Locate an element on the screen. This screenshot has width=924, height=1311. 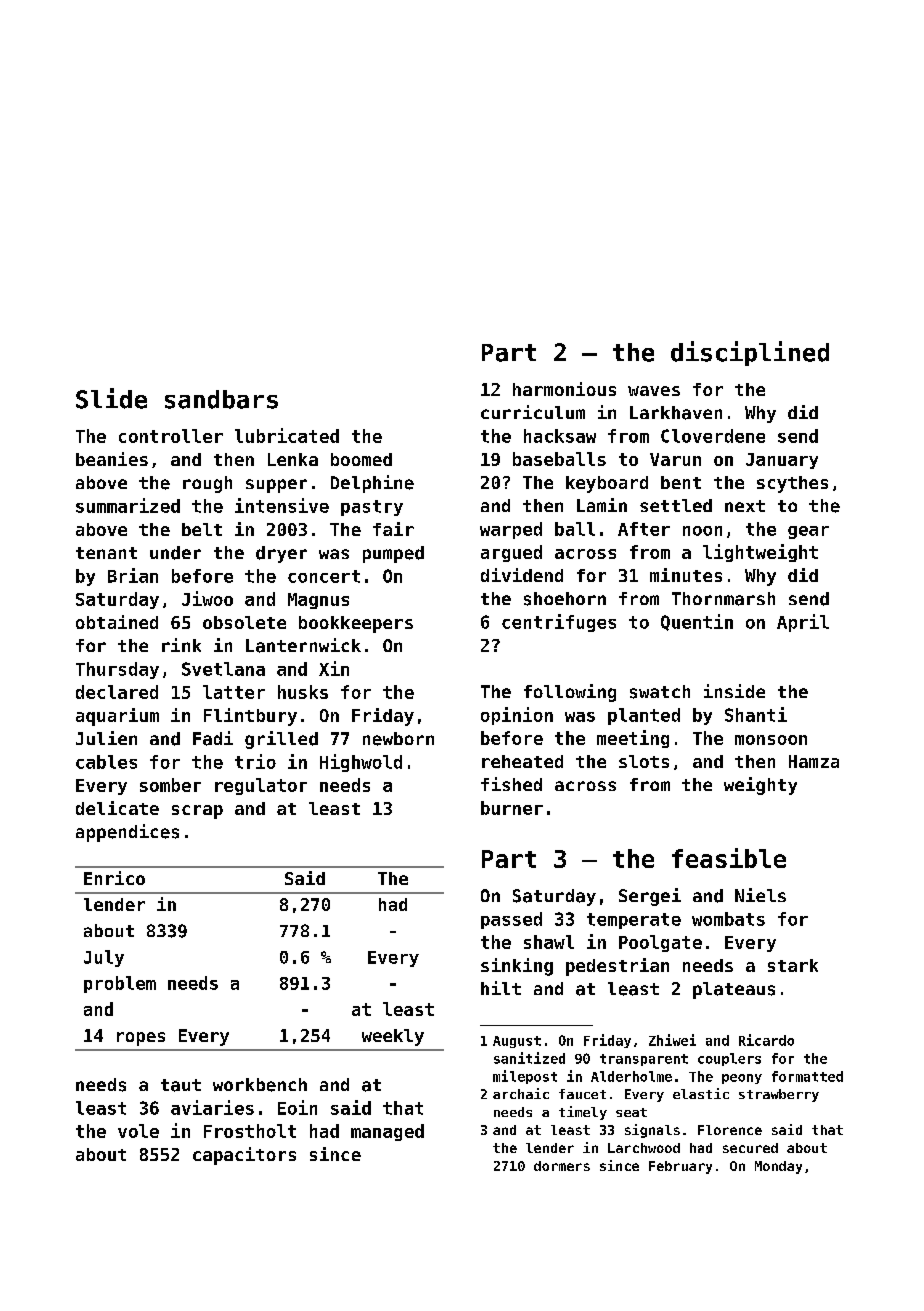
newborn is located at coordinates (398, 739).
